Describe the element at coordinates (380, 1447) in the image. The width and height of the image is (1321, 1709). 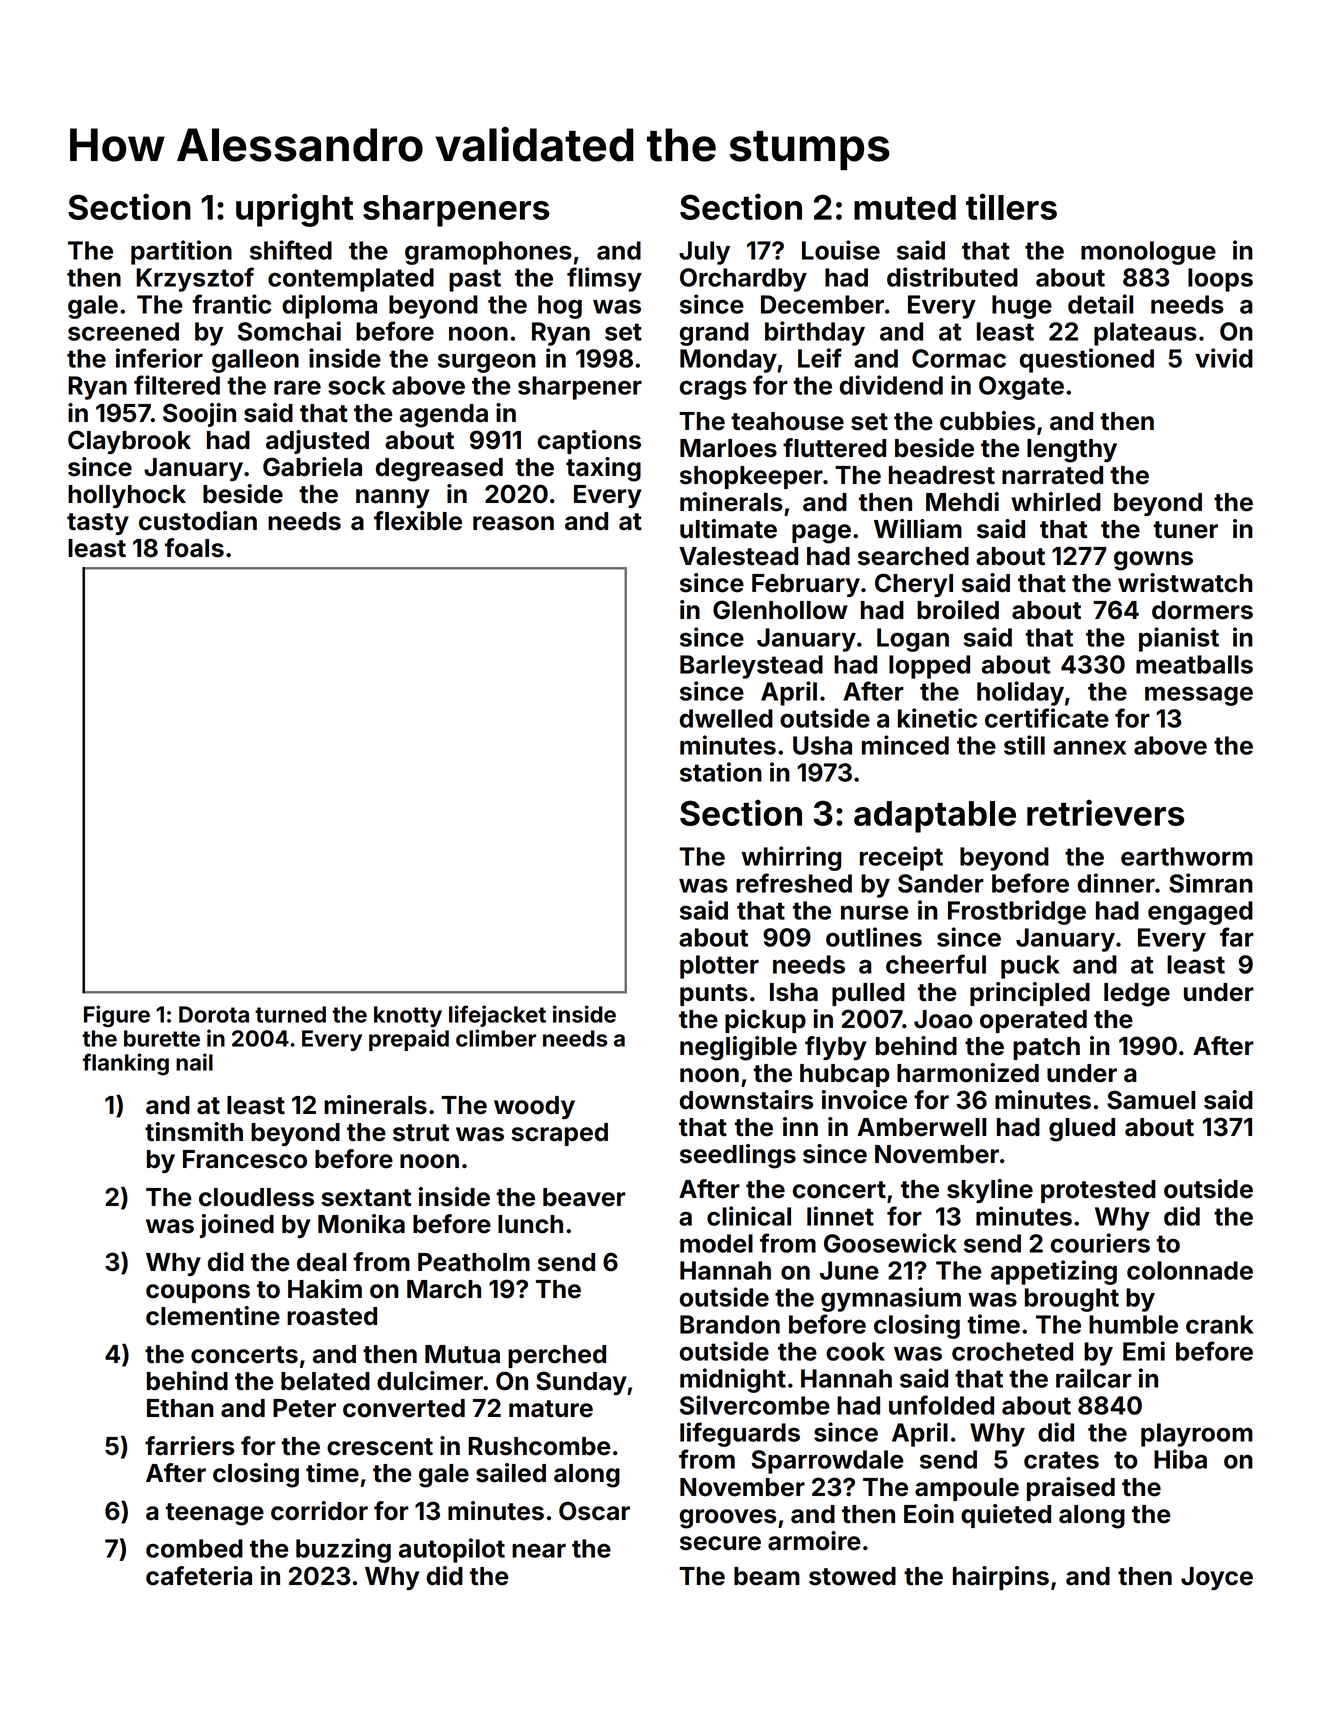
I see `crescent` at that location.
